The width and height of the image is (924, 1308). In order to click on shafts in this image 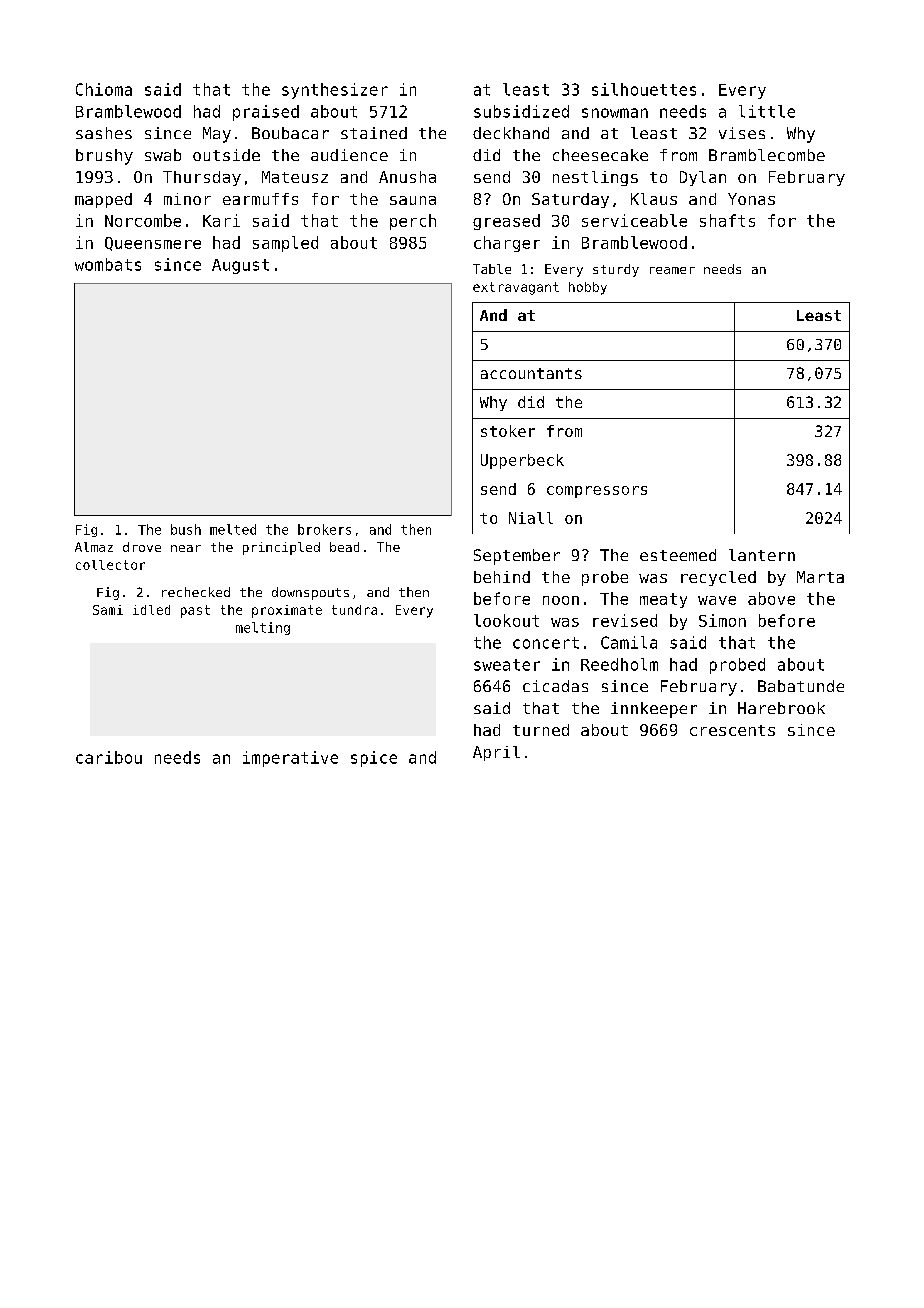, I will do `click(727, 220)`.
